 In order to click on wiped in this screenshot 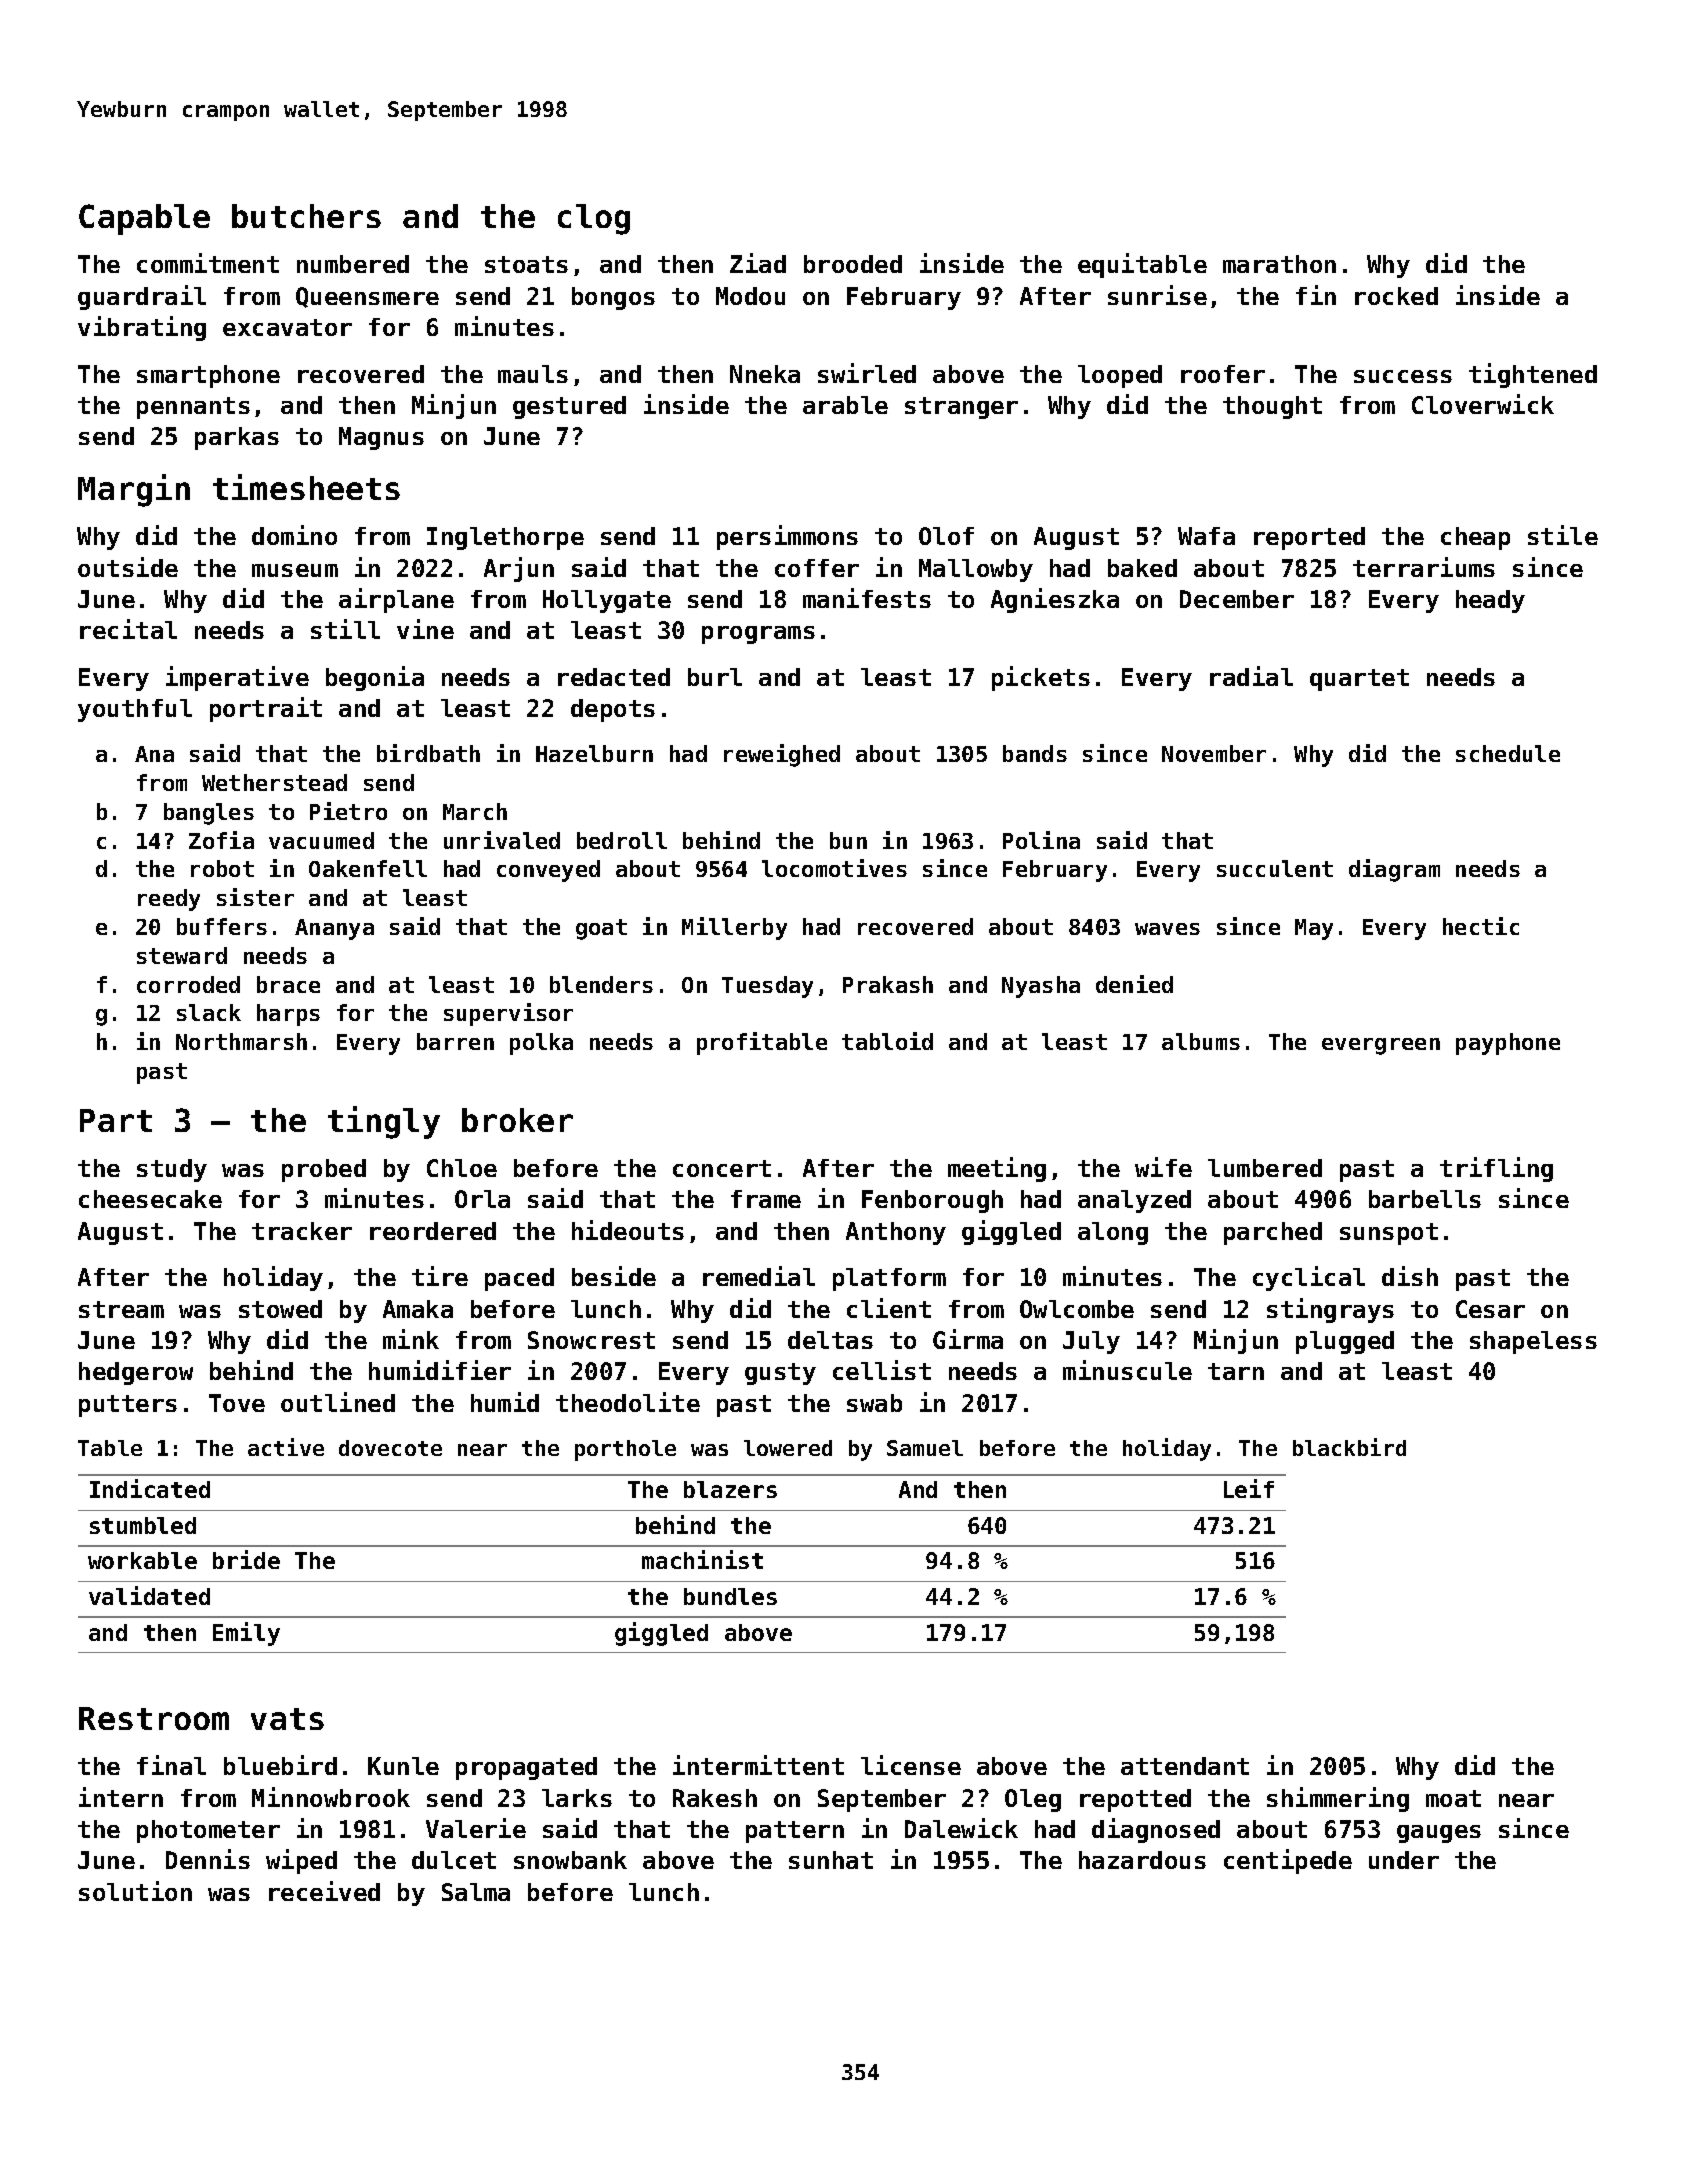, I will do `click(301, 1861)`.
